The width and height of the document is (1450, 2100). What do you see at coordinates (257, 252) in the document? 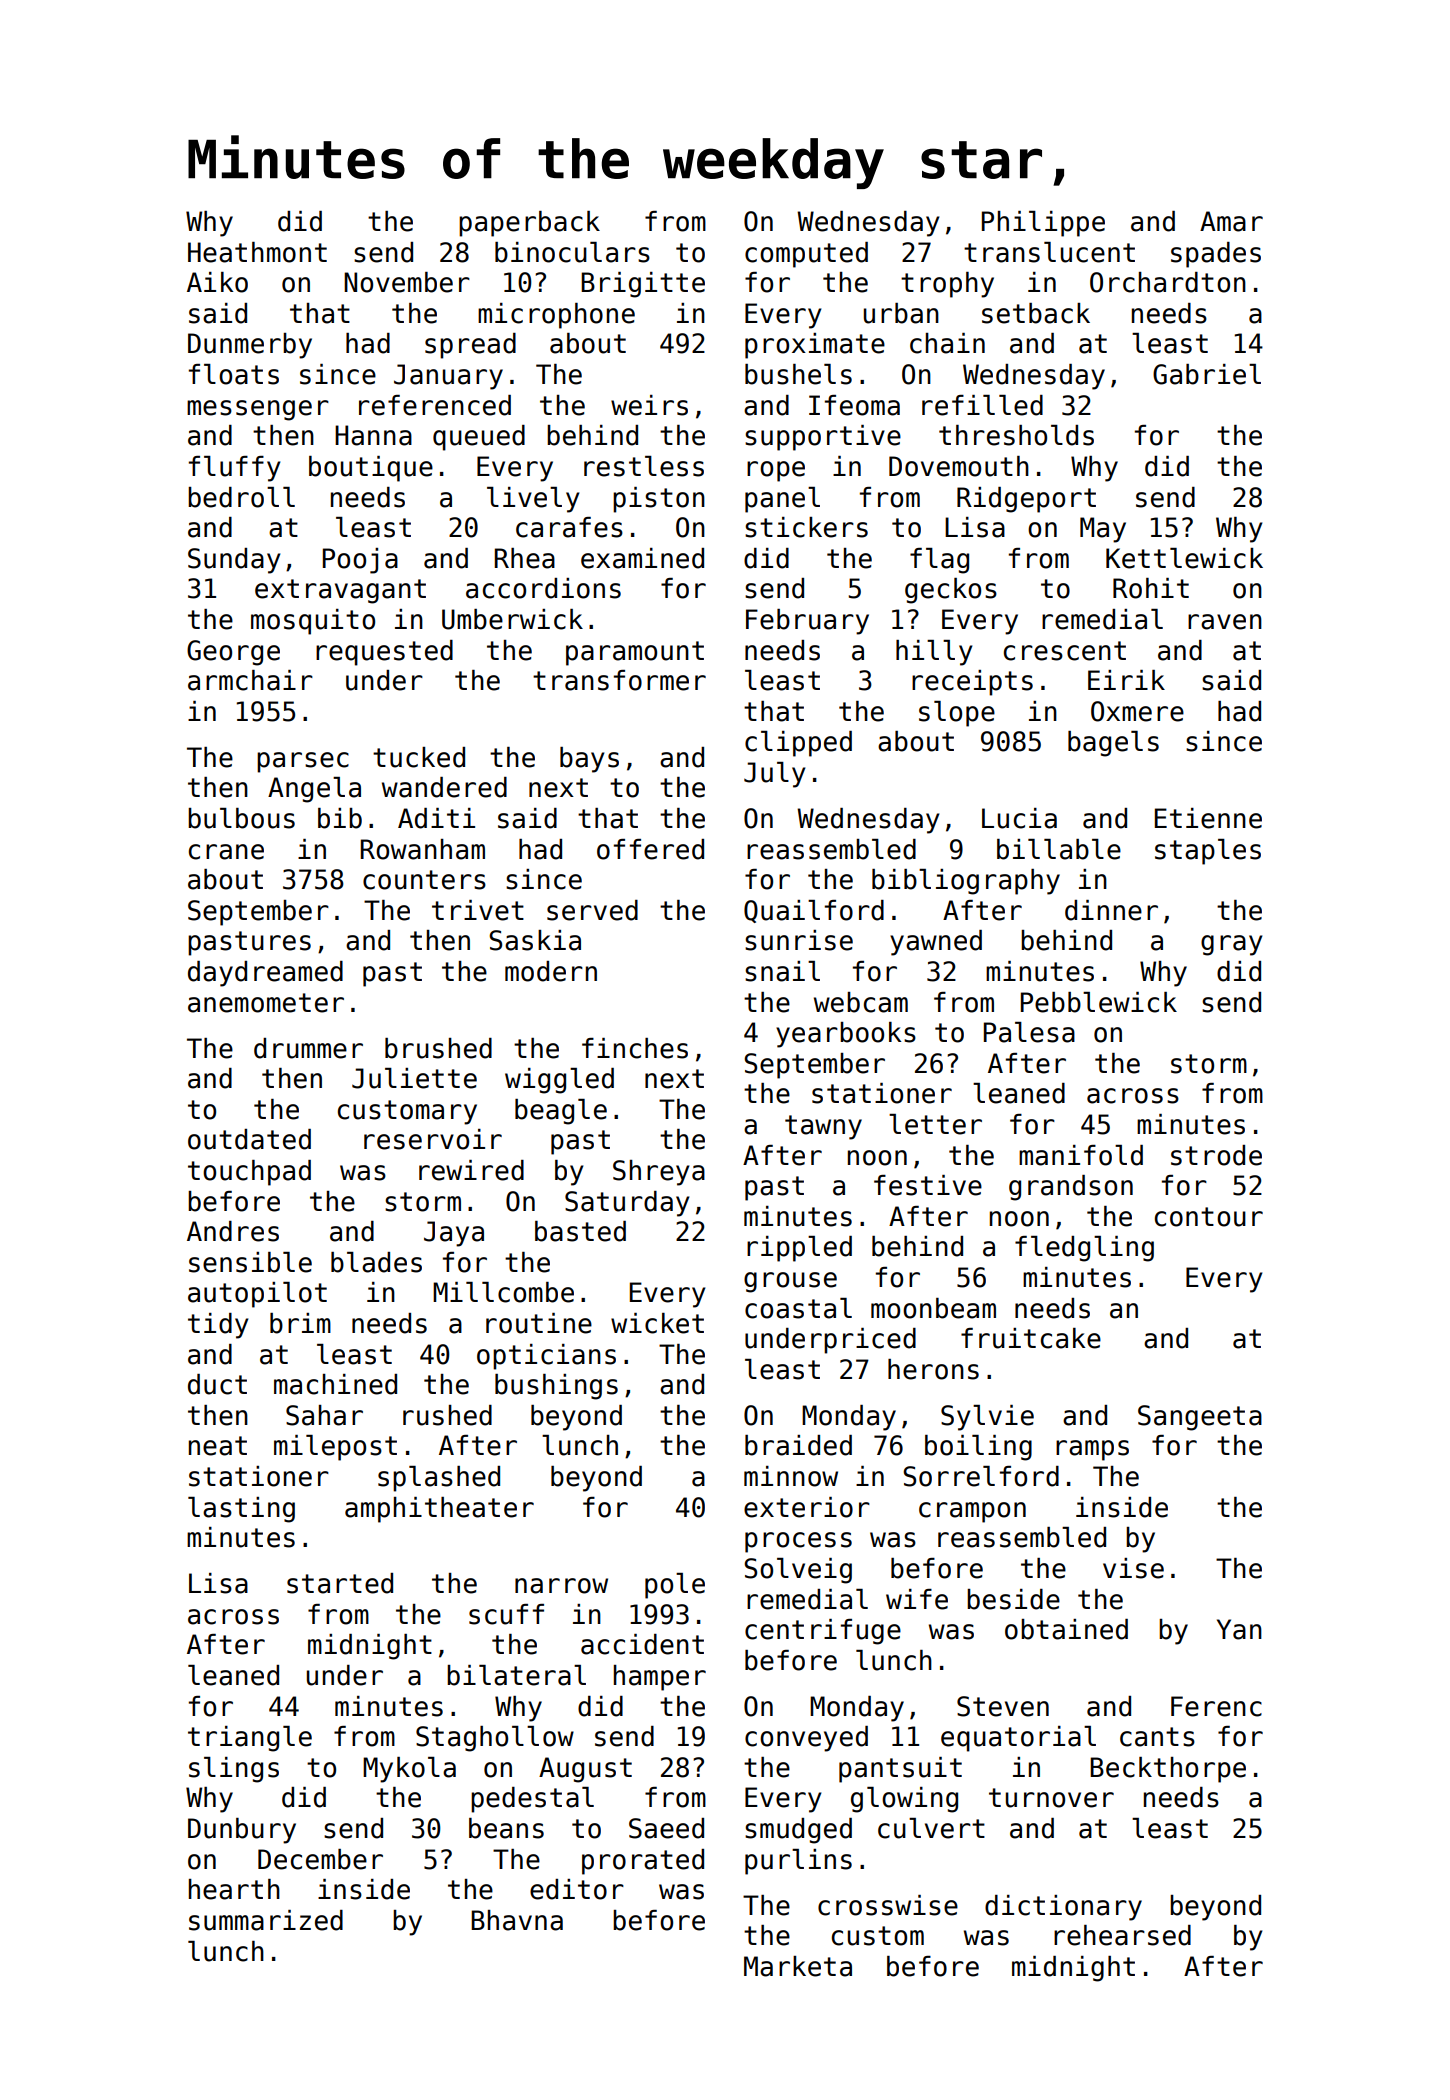
I see `Heathmont` at bounding box center [257, 252].
